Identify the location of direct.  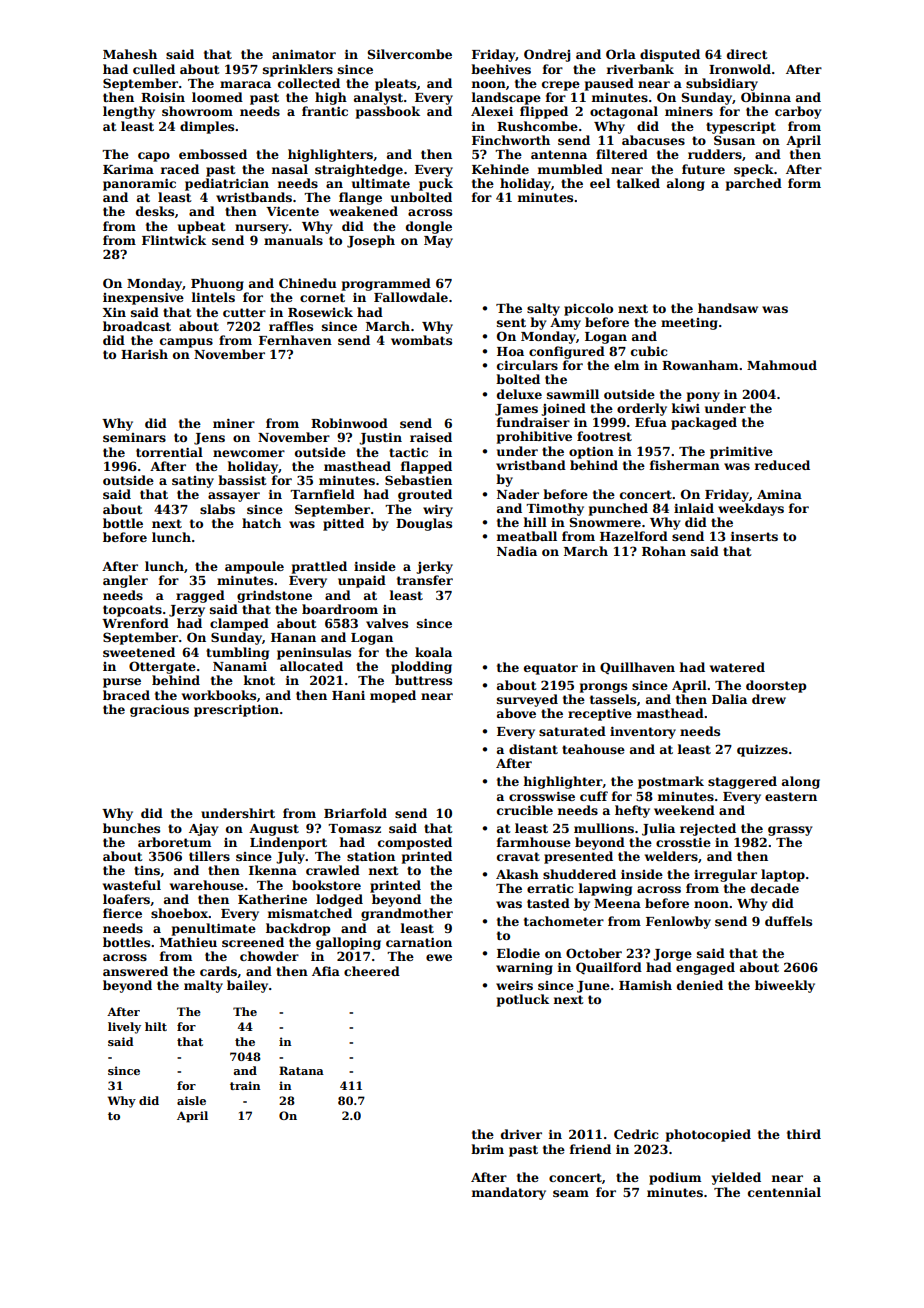
(747, 54).
